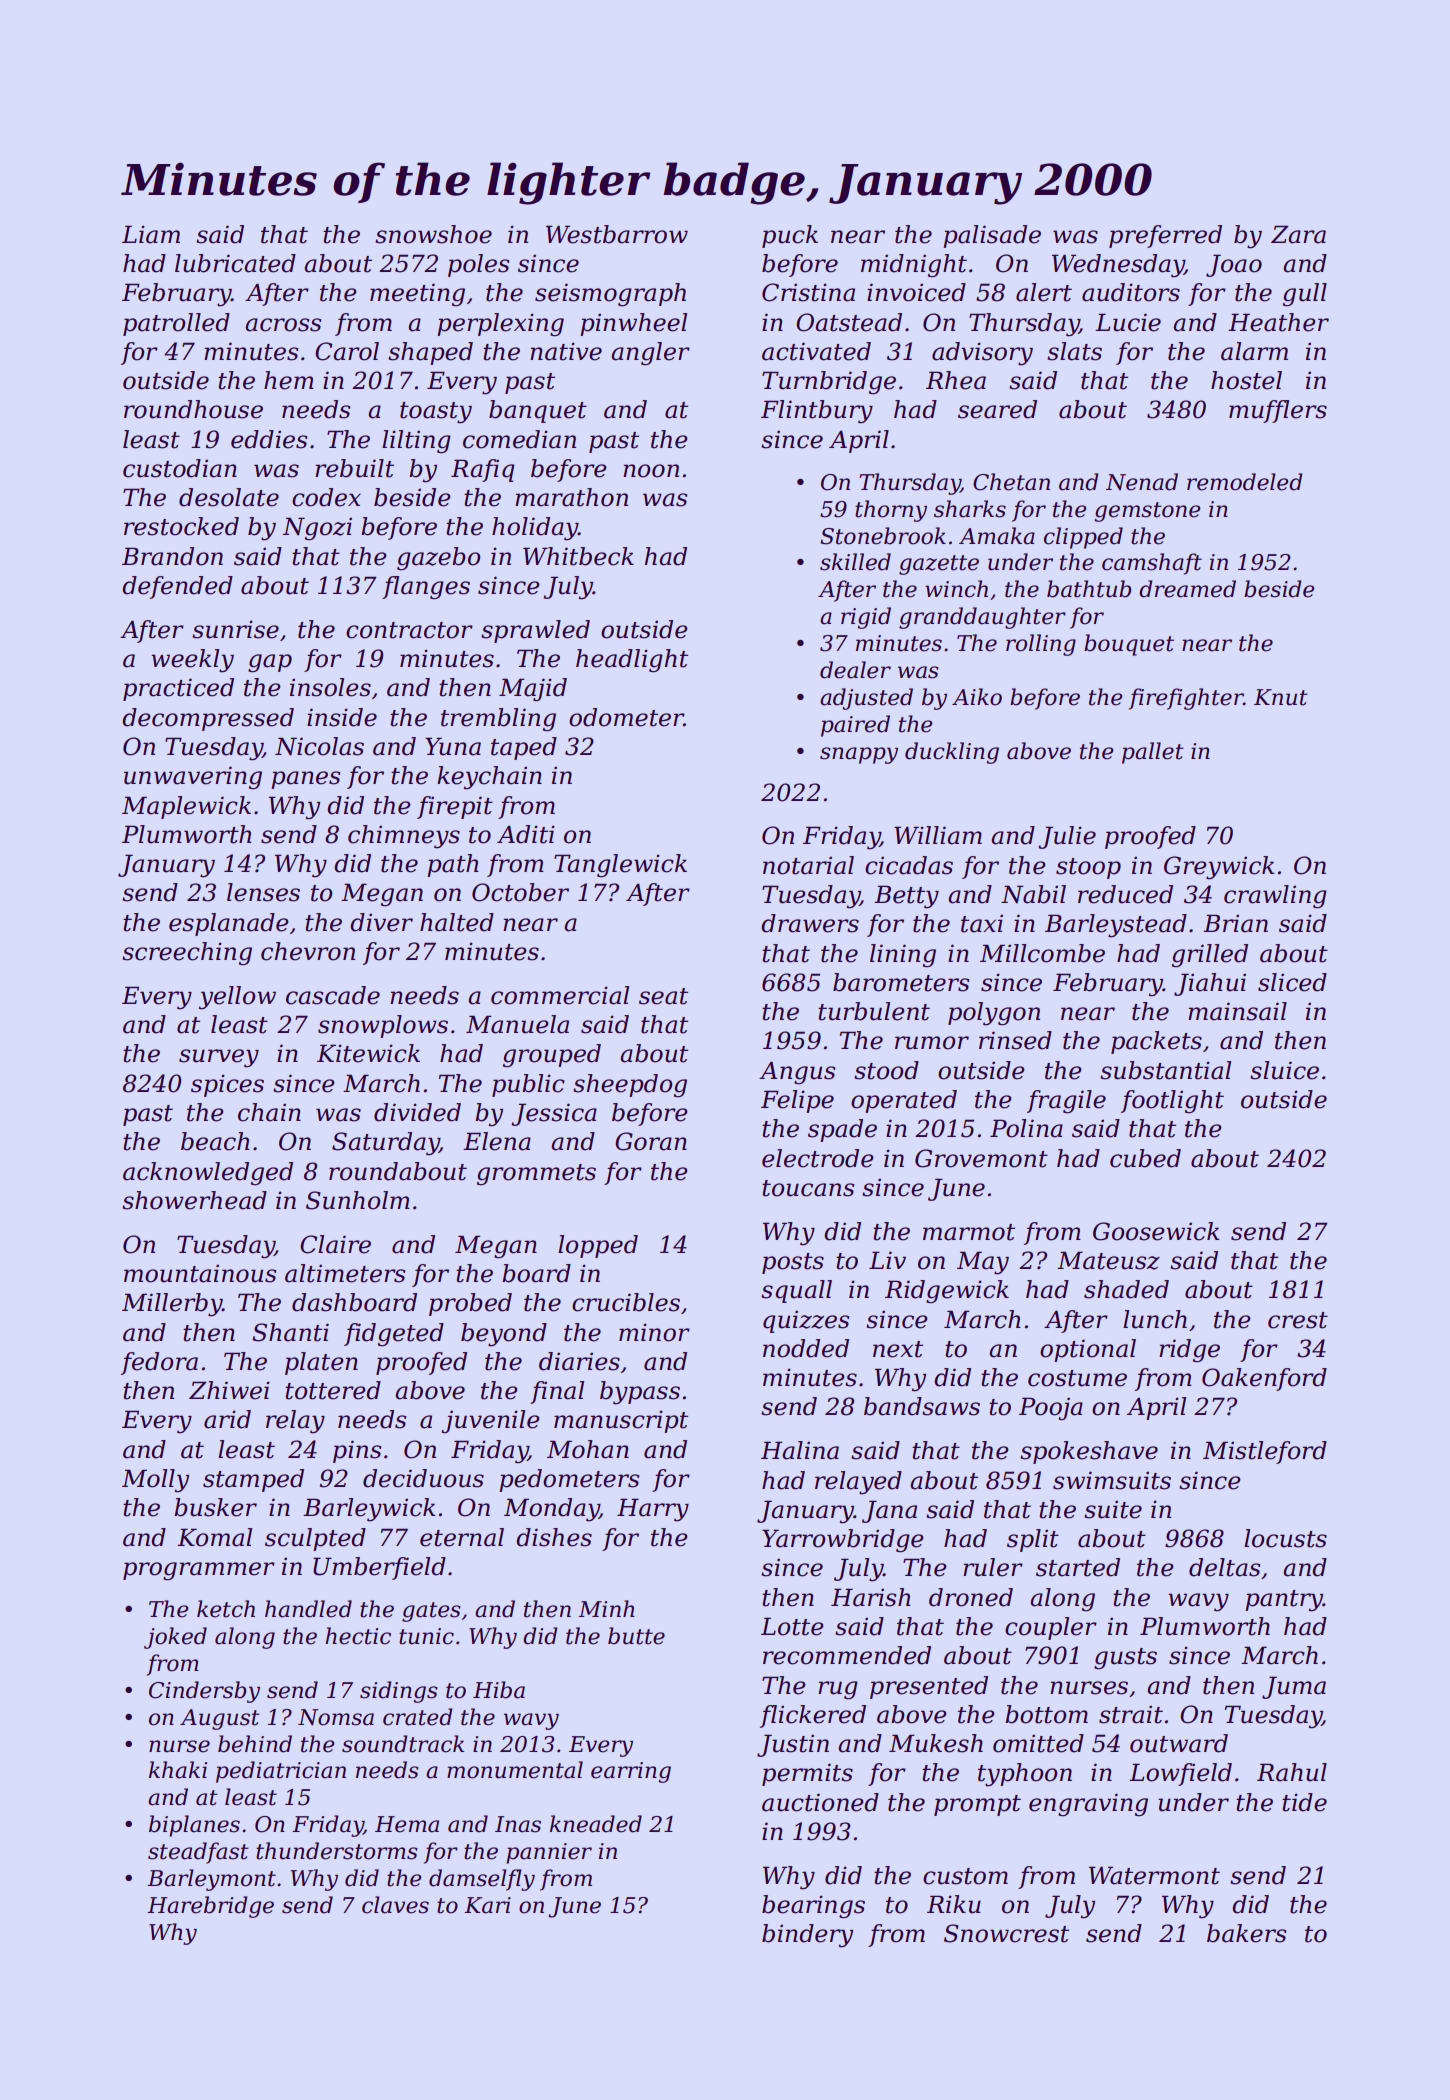 This screenshot has width=1450, height=2100. I want to click on puck, so click(790, 236).
